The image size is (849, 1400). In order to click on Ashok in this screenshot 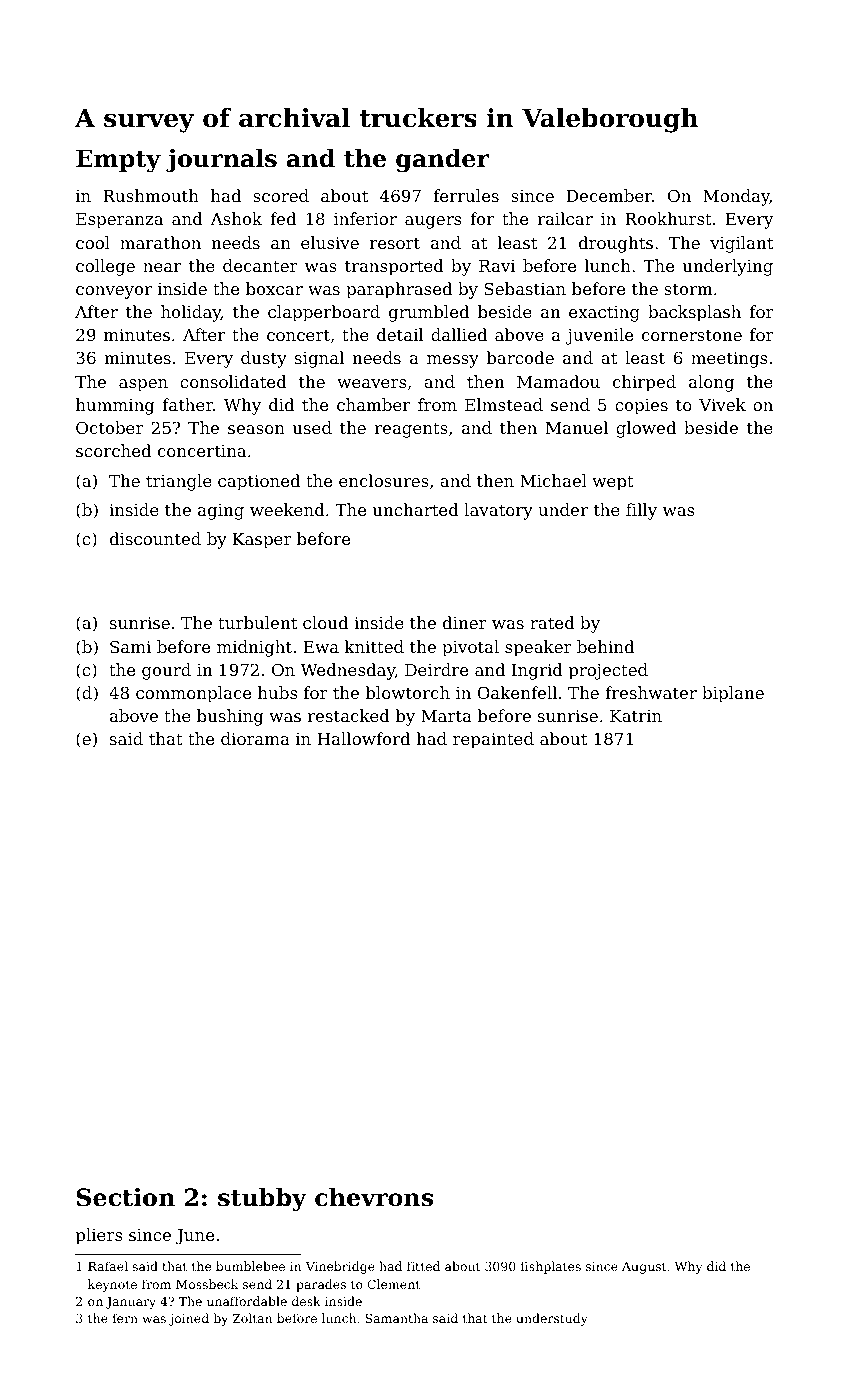, I will do `click(236, 218)`.
